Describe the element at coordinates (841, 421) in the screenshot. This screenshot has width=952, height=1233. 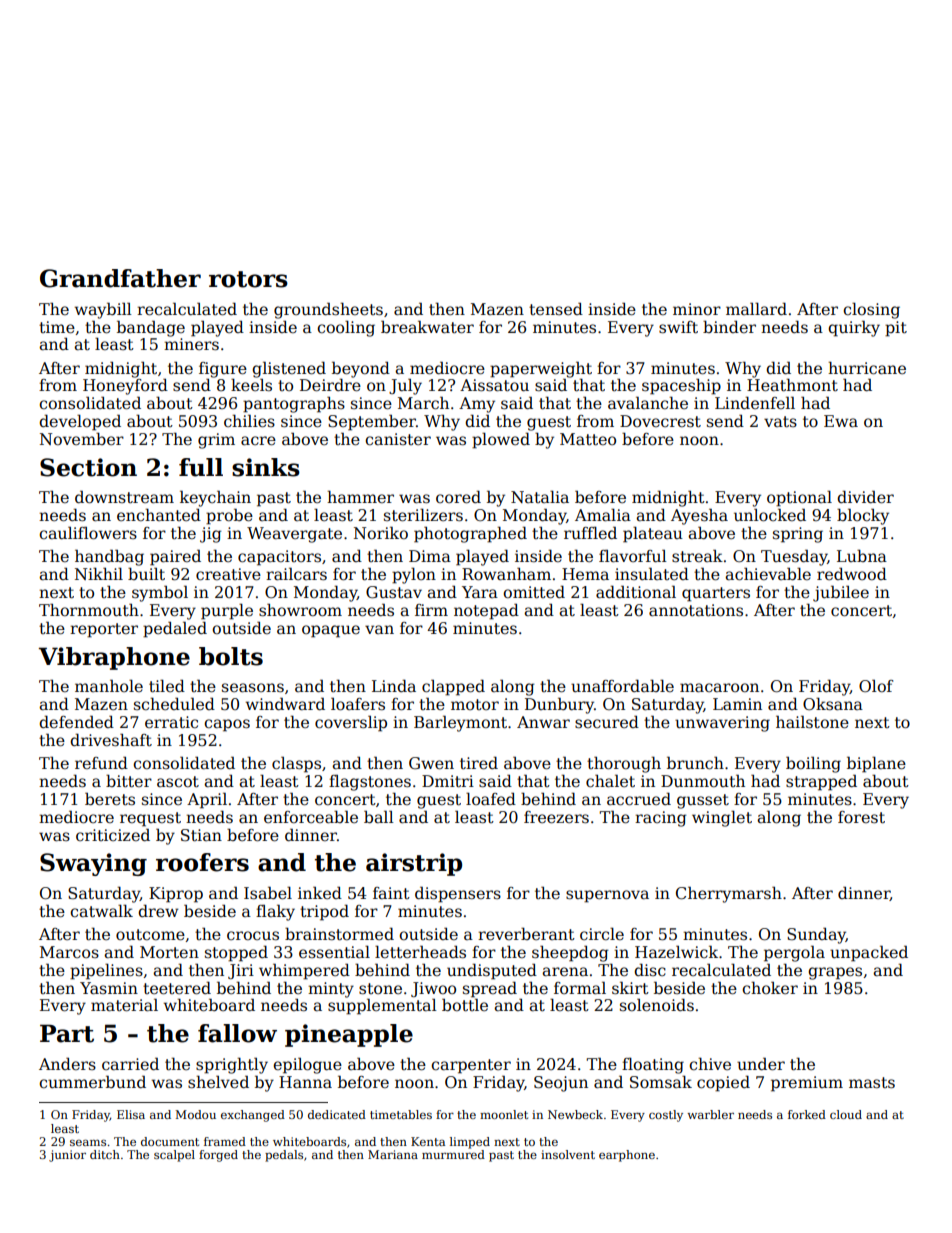
I see `Ewa` at that location.
